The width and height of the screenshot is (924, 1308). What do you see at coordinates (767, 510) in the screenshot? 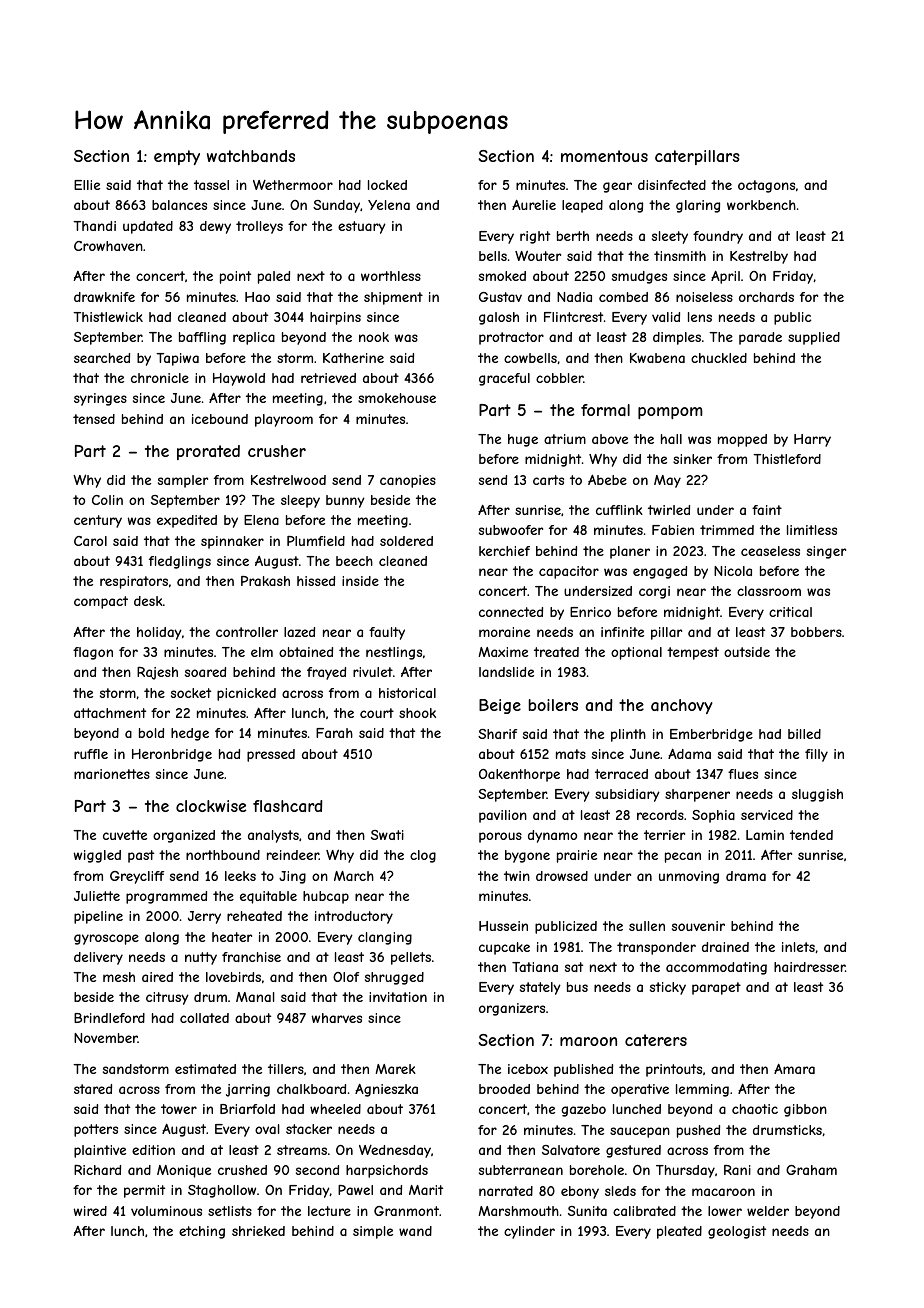
I see `faint` at bounding box center [767, 510].
